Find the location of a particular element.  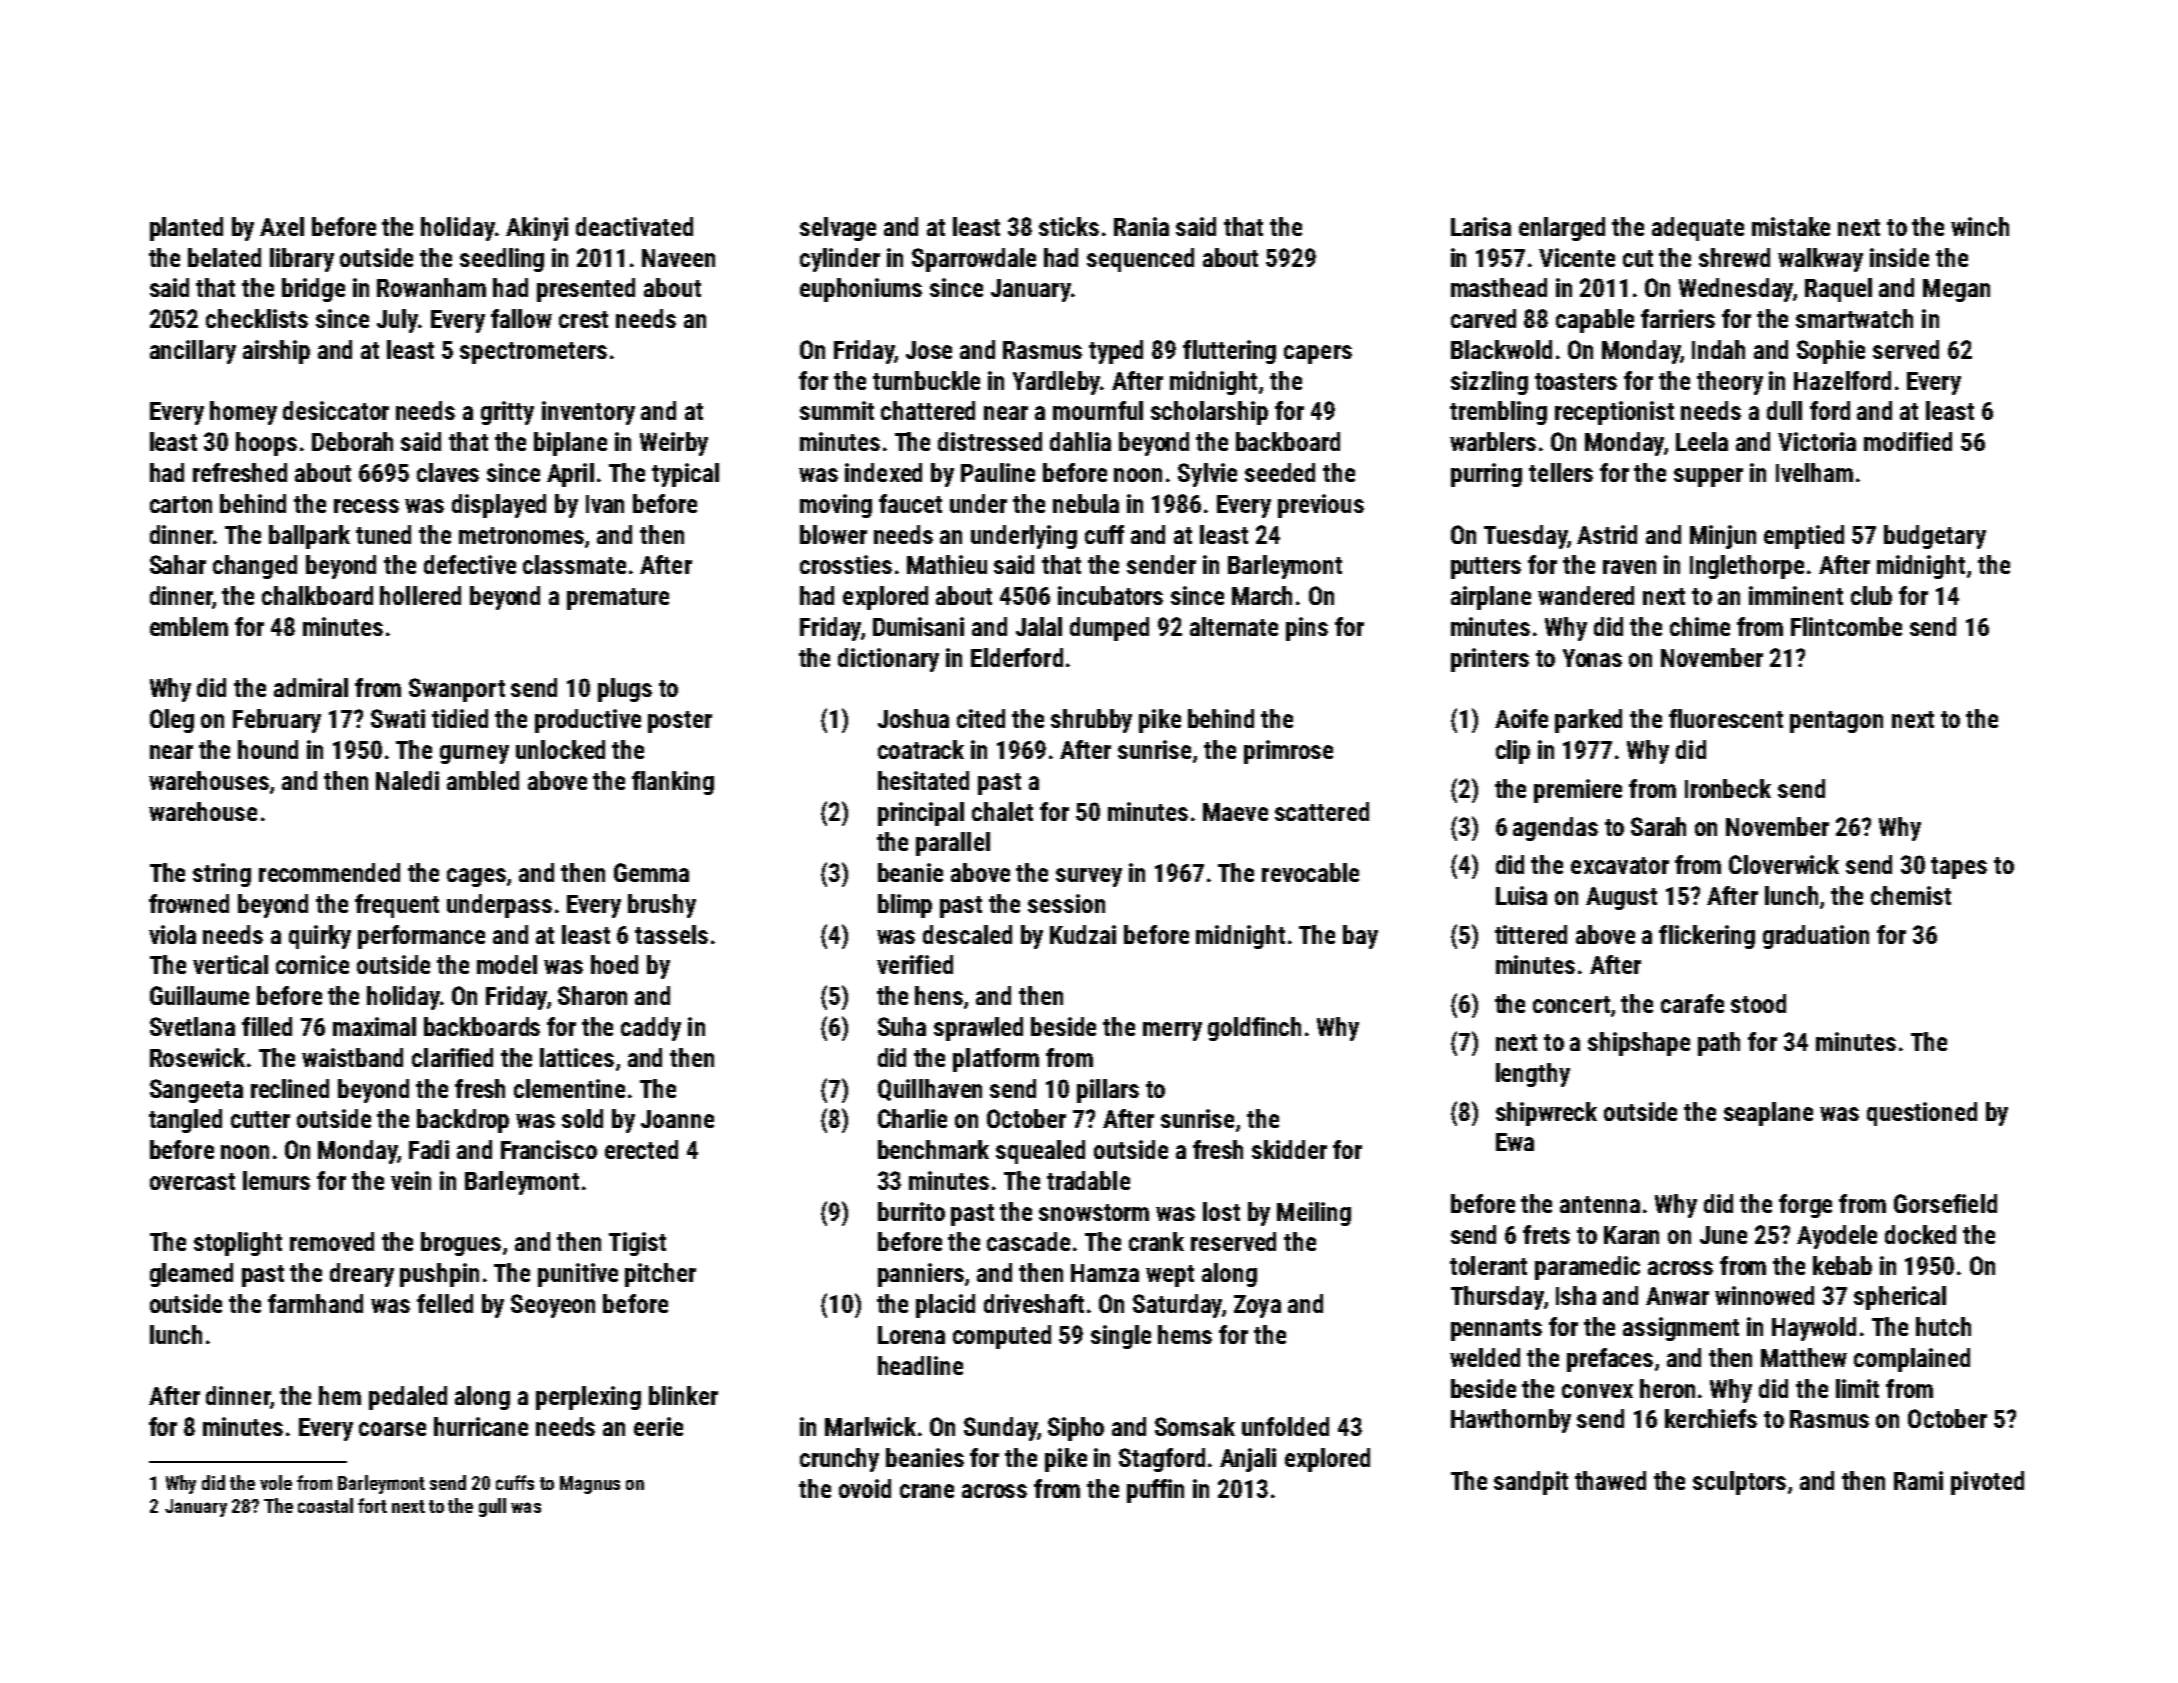

winch is located at coordinates (1980, 226).
